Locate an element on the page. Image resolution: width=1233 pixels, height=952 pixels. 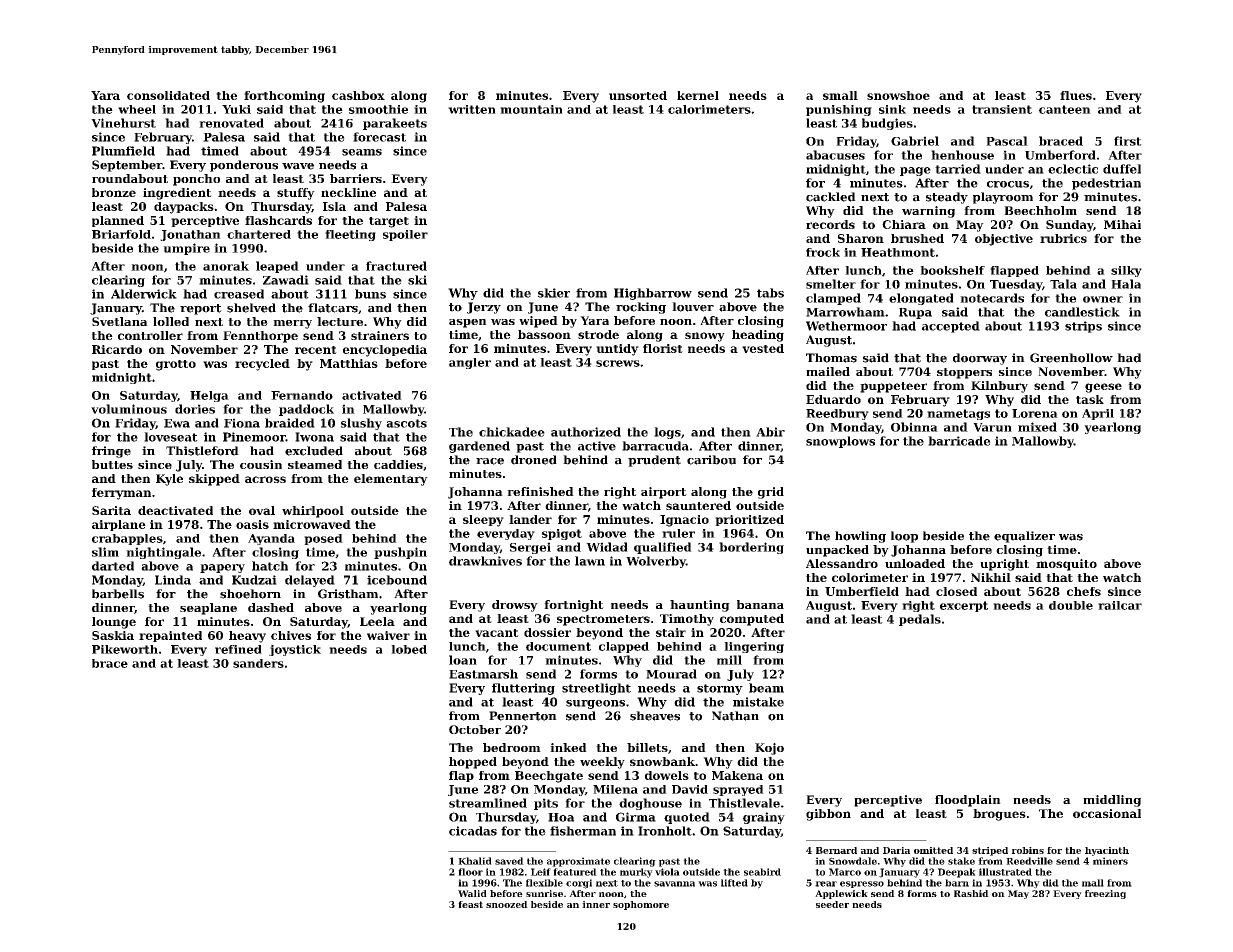
sprayed is located at coordinates (738, 790).
